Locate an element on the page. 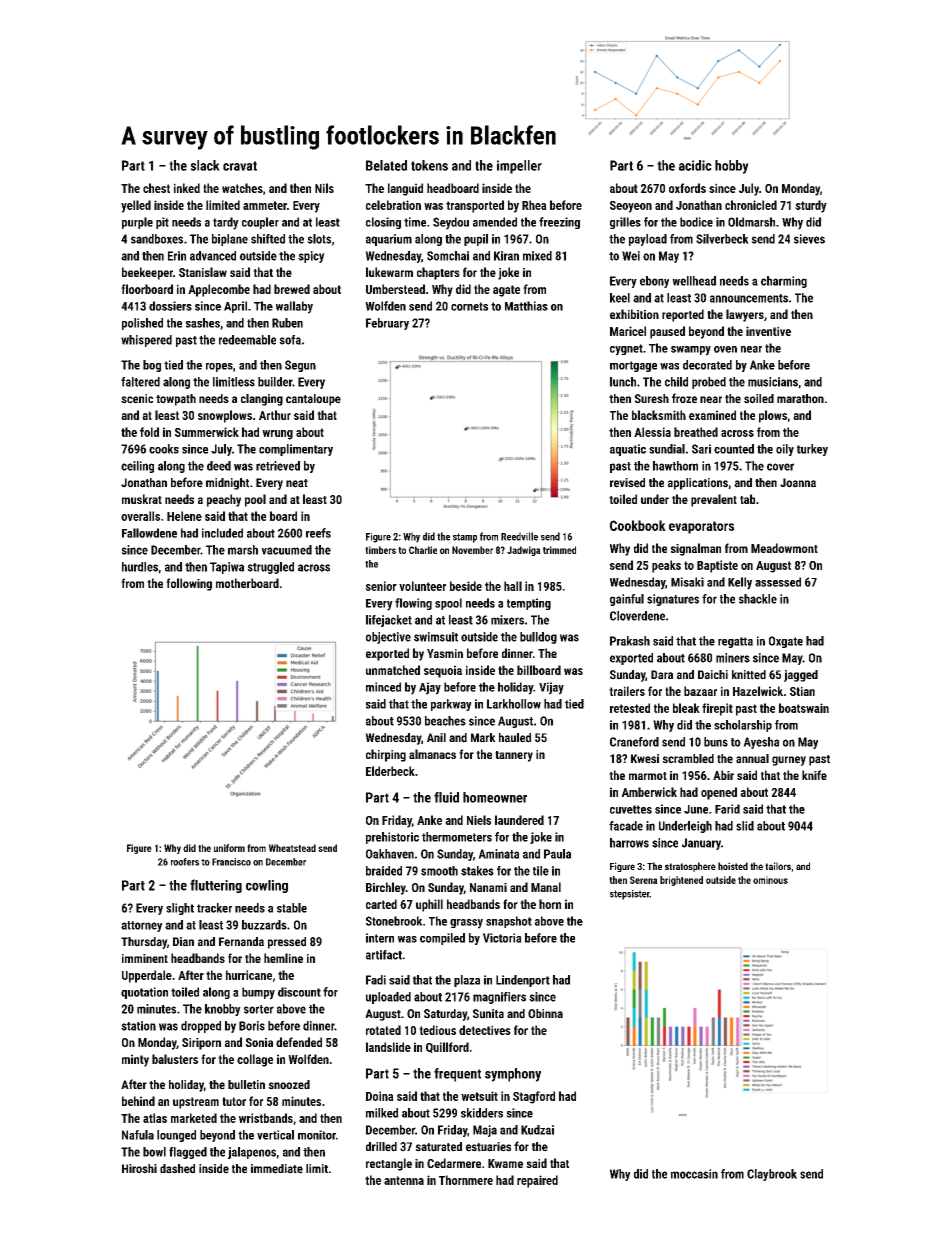 This image has width=952, height=1233. Hiroshi is located at coordinates (139, 1169).
